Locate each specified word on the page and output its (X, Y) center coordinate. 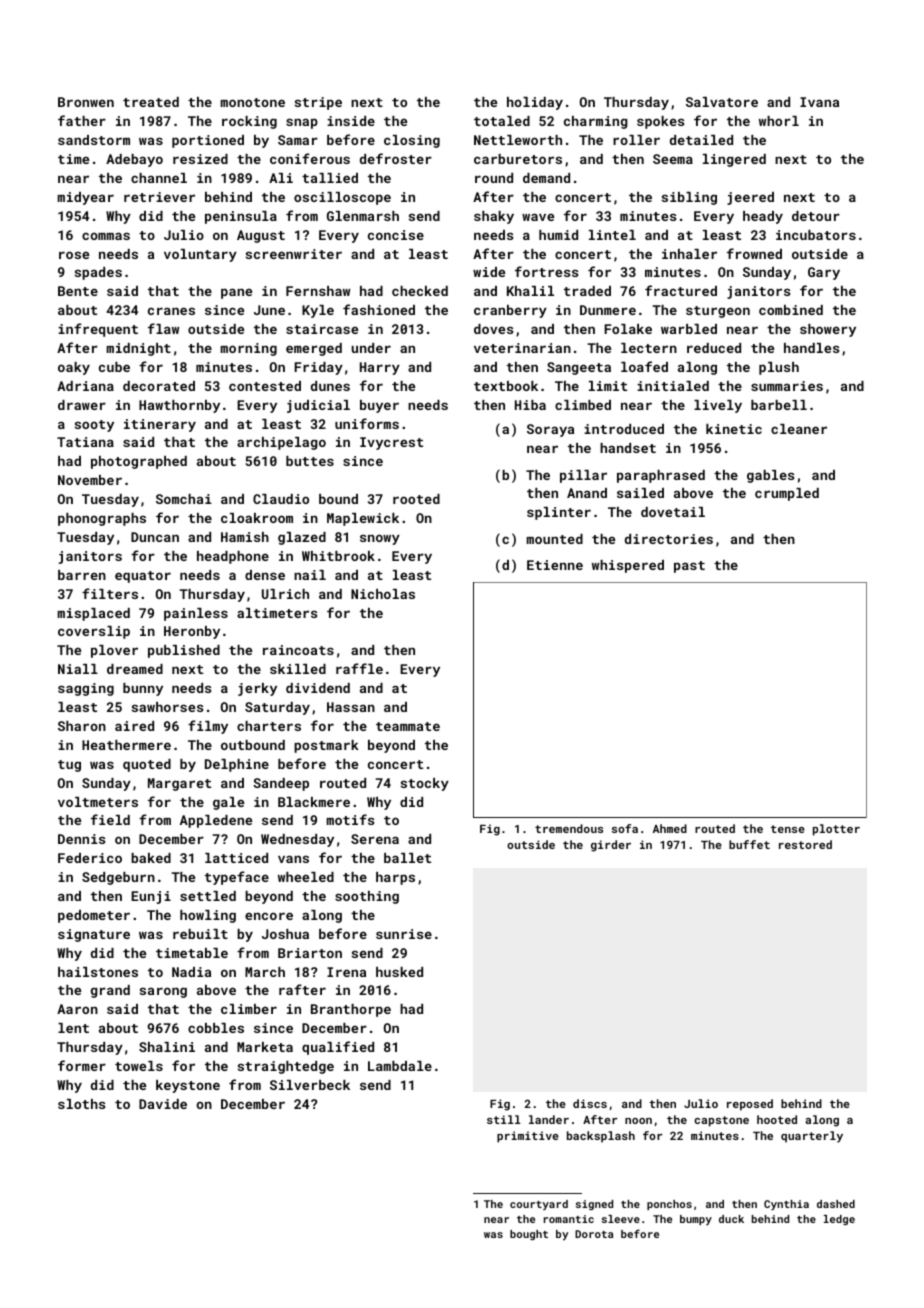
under (371, 348)
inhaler (689, 254)
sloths (81, 1104)
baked (151, 858)
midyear (86, 198)
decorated (159, 386)
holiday (535, 103)
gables (770, 476)
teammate (408, 726)
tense (788, 829)
